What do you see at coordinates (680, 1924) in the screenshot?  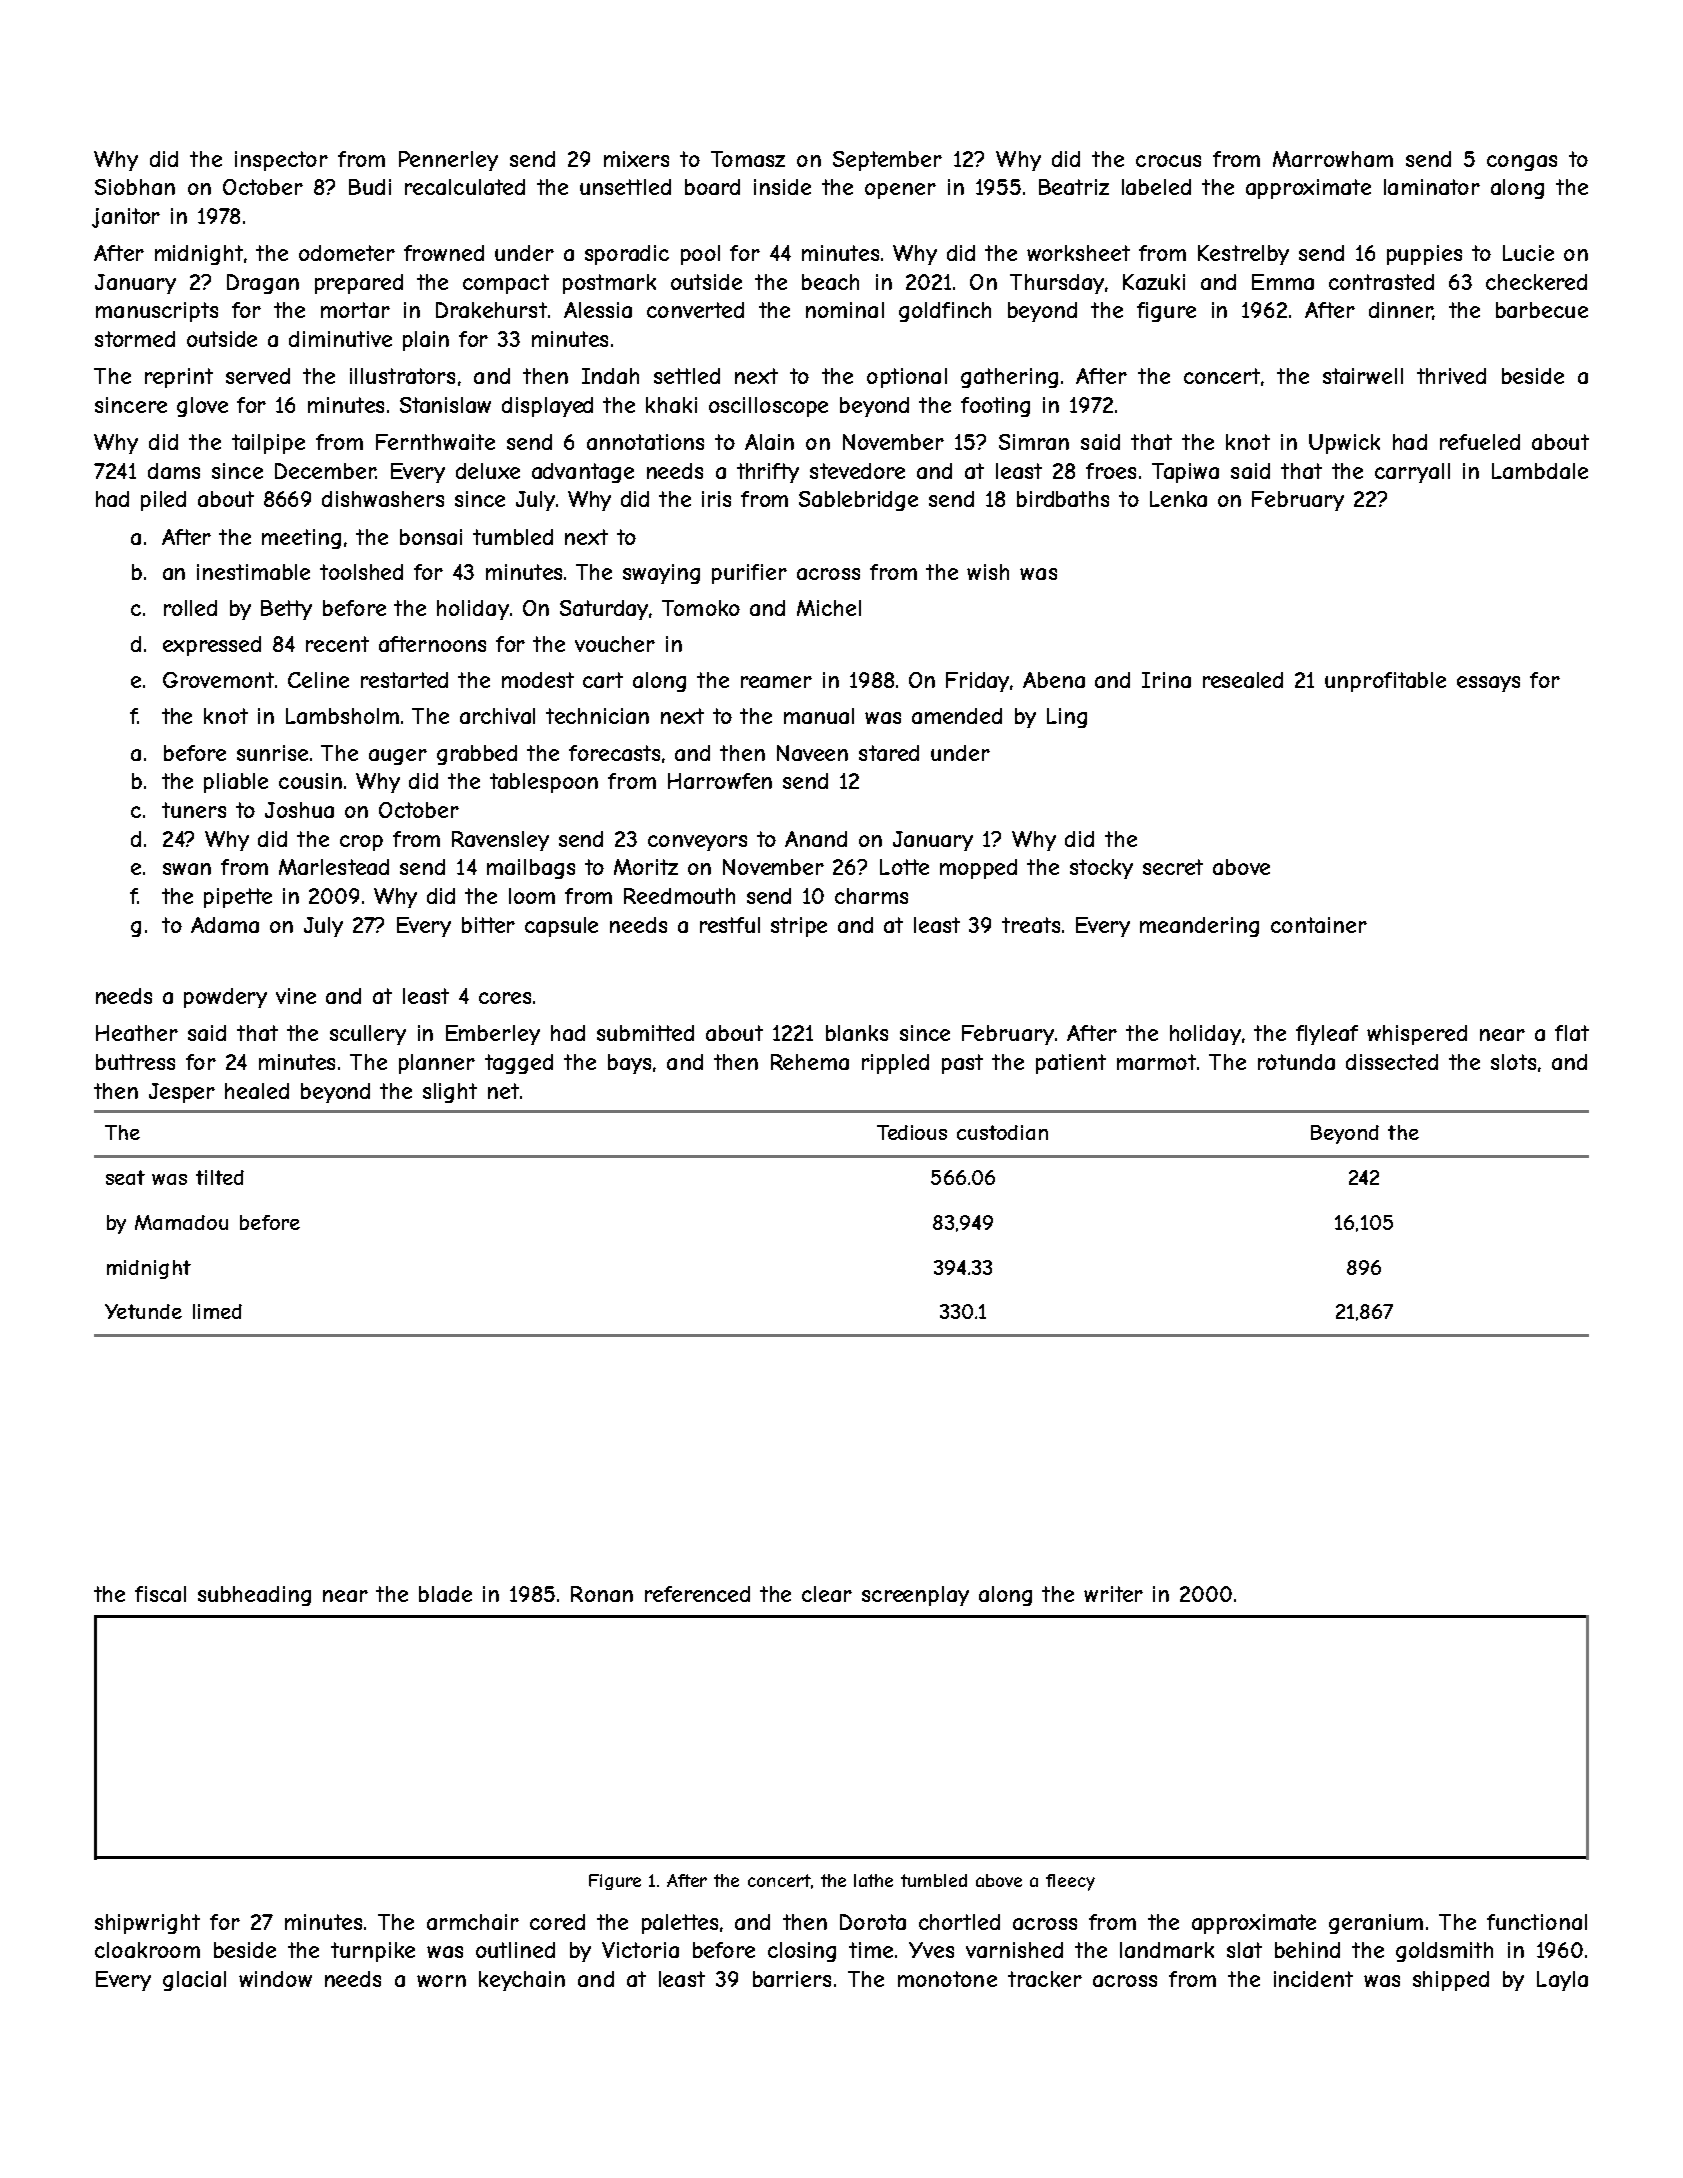 I see `palettes` at bounding box center [680, 1924].
